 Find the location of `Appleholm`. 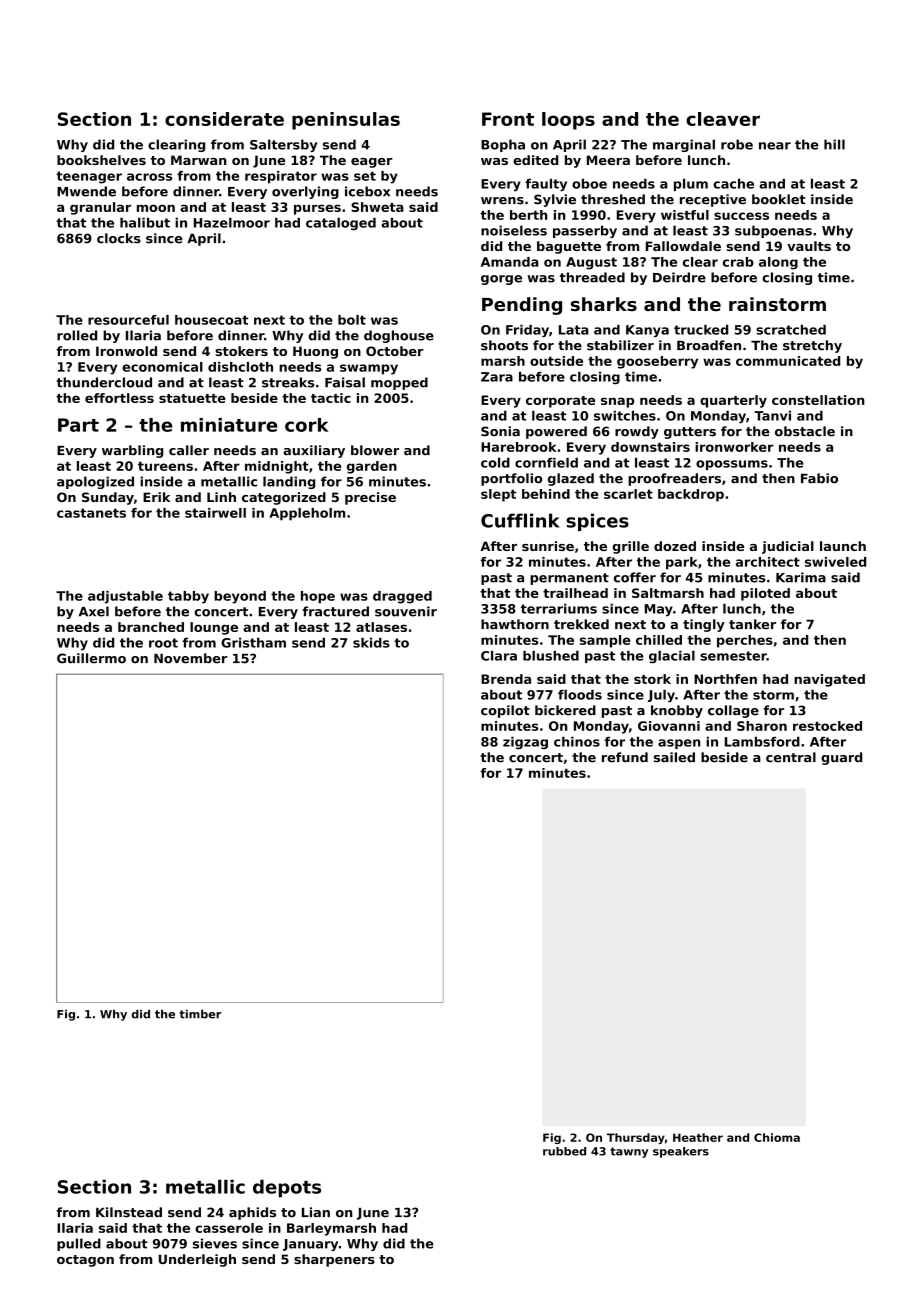

Appleholm is located at coordinates (307, 514).
